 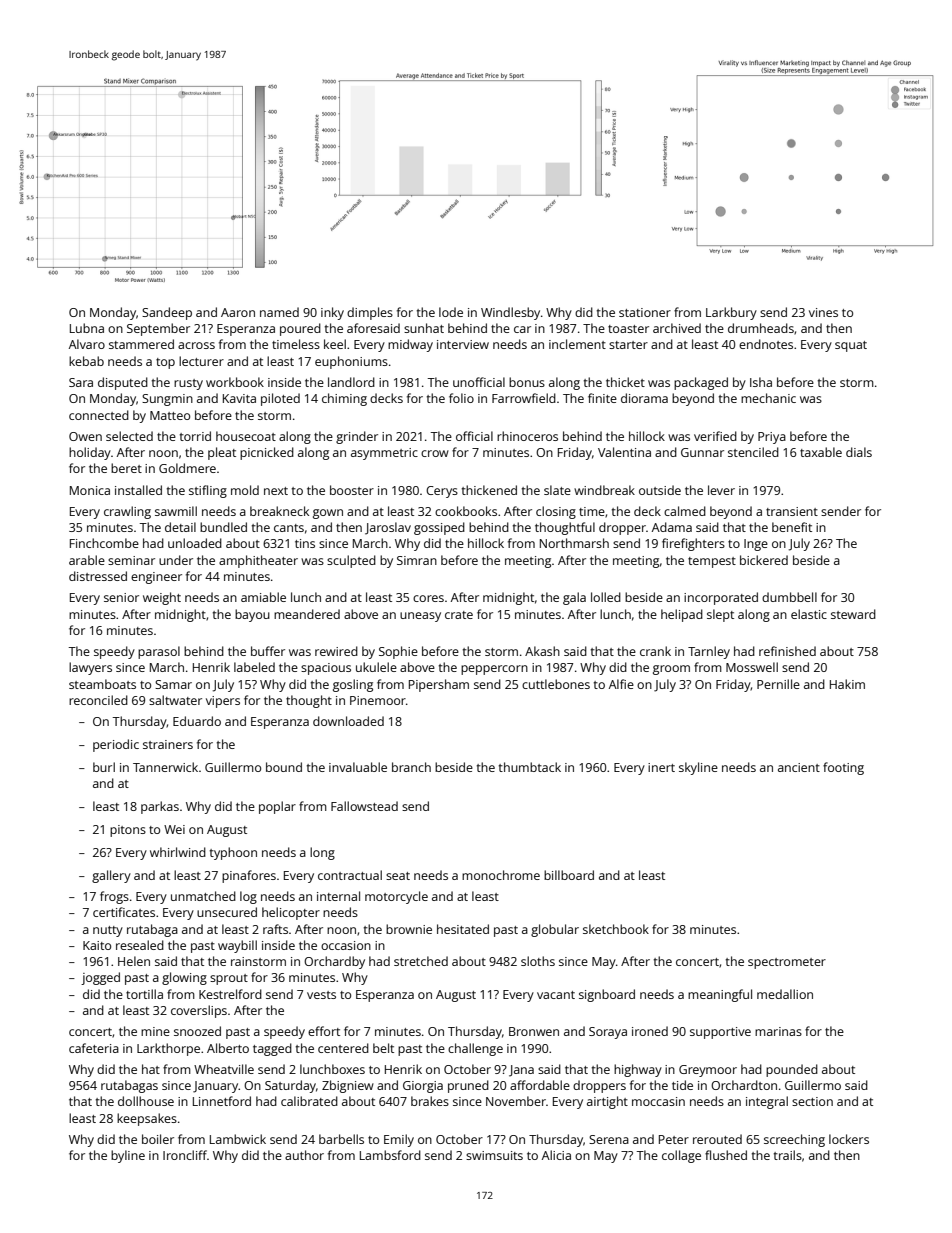 I want to click on Sandeep, so click(x=167, y=313).
